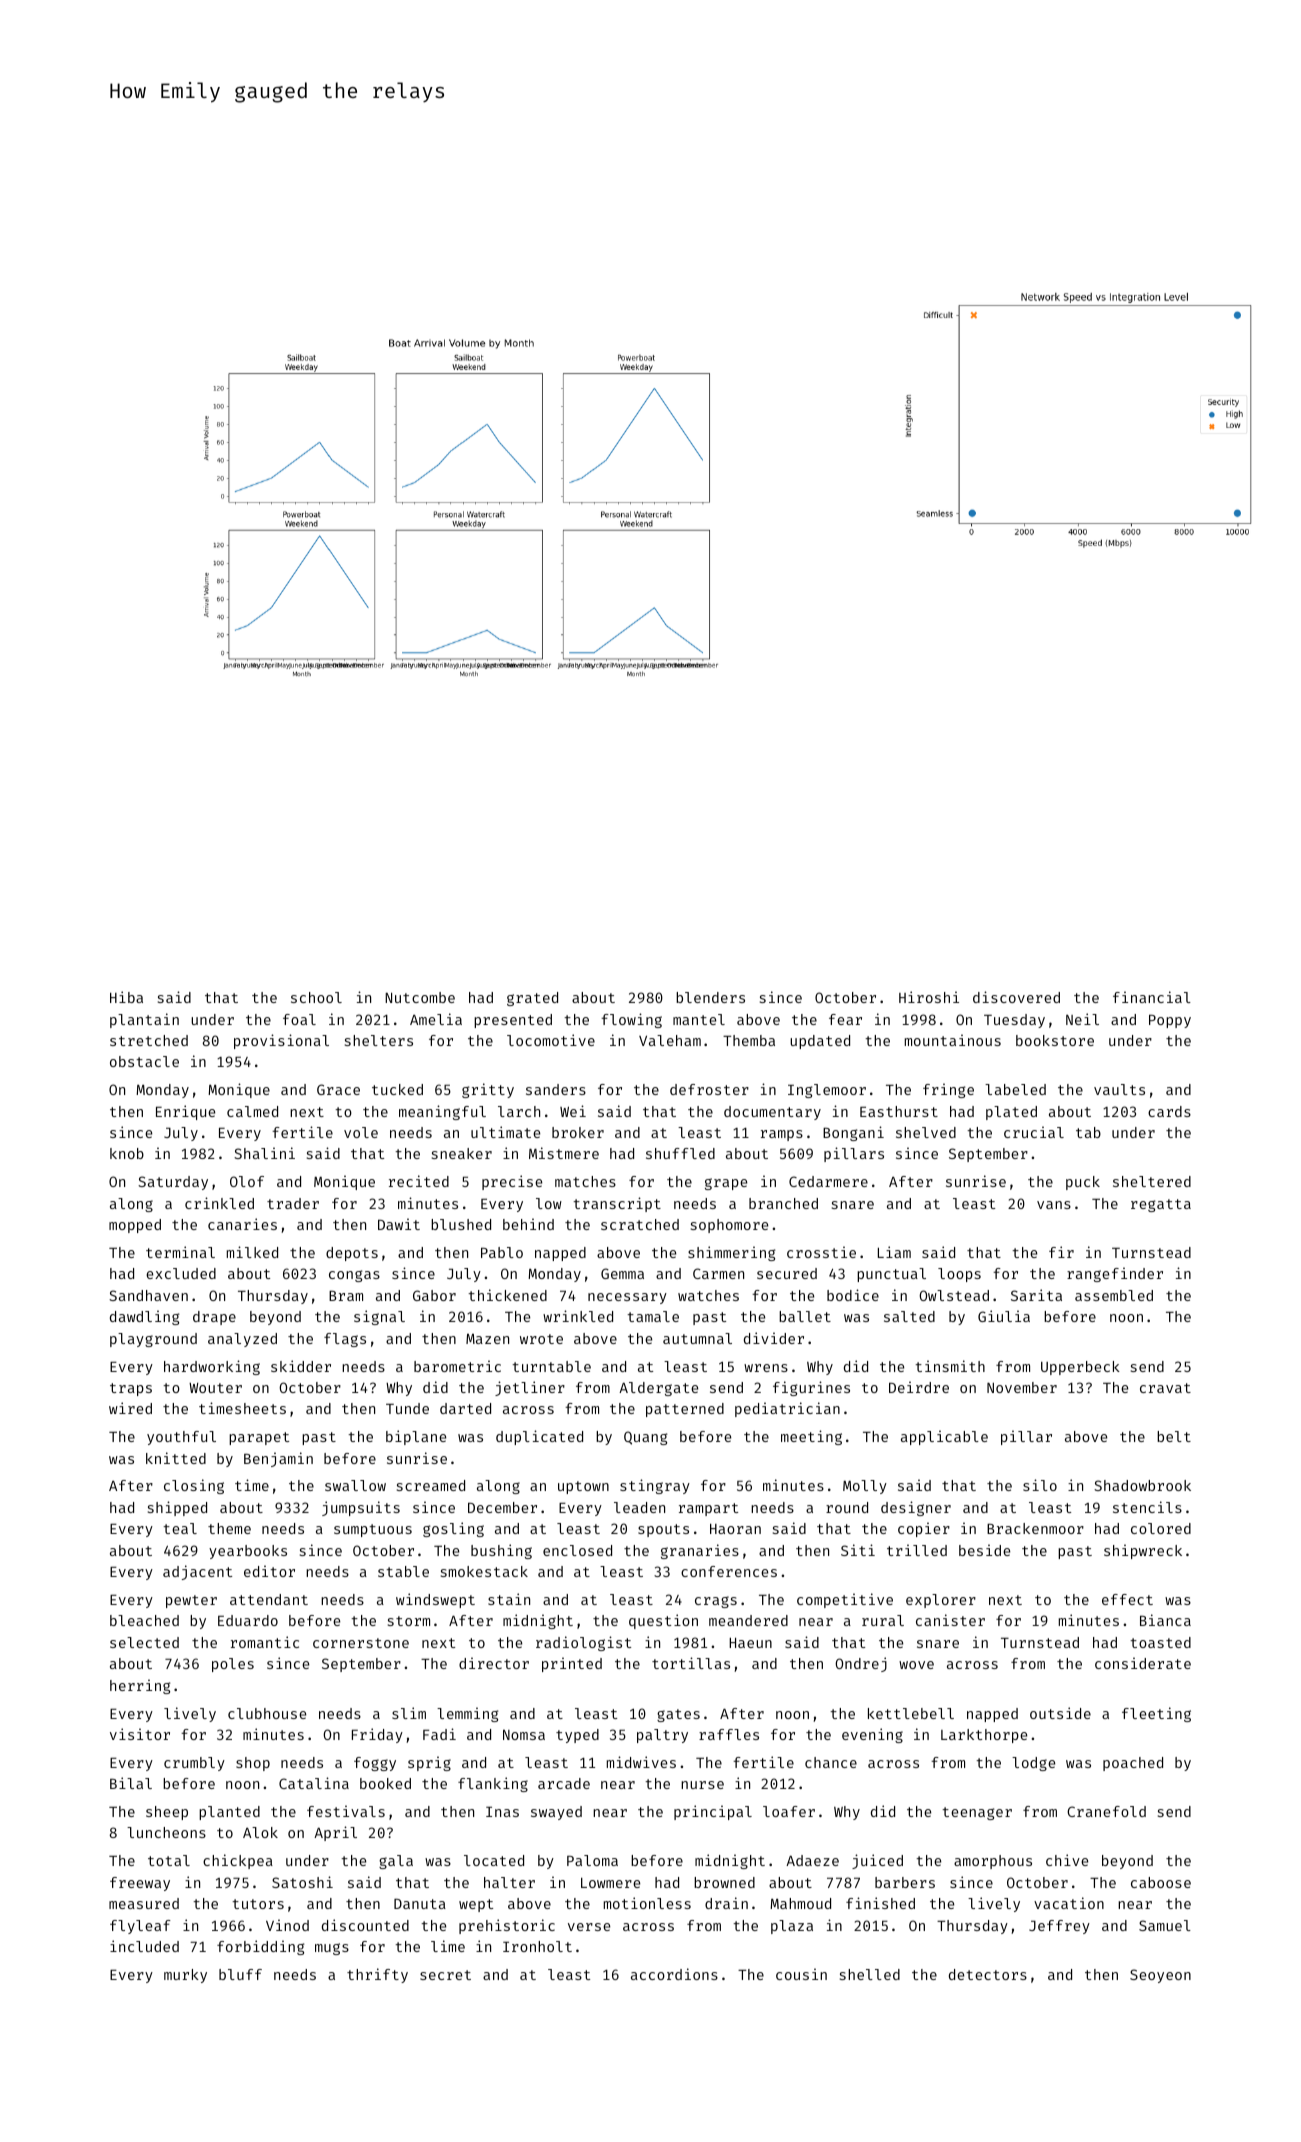 The height and width of the screenshot is (2142, 1301). What do you see at coordinates (950, 1366) in the screenshot?
I see `tinsmith` at bounding box center [950, 1366].
